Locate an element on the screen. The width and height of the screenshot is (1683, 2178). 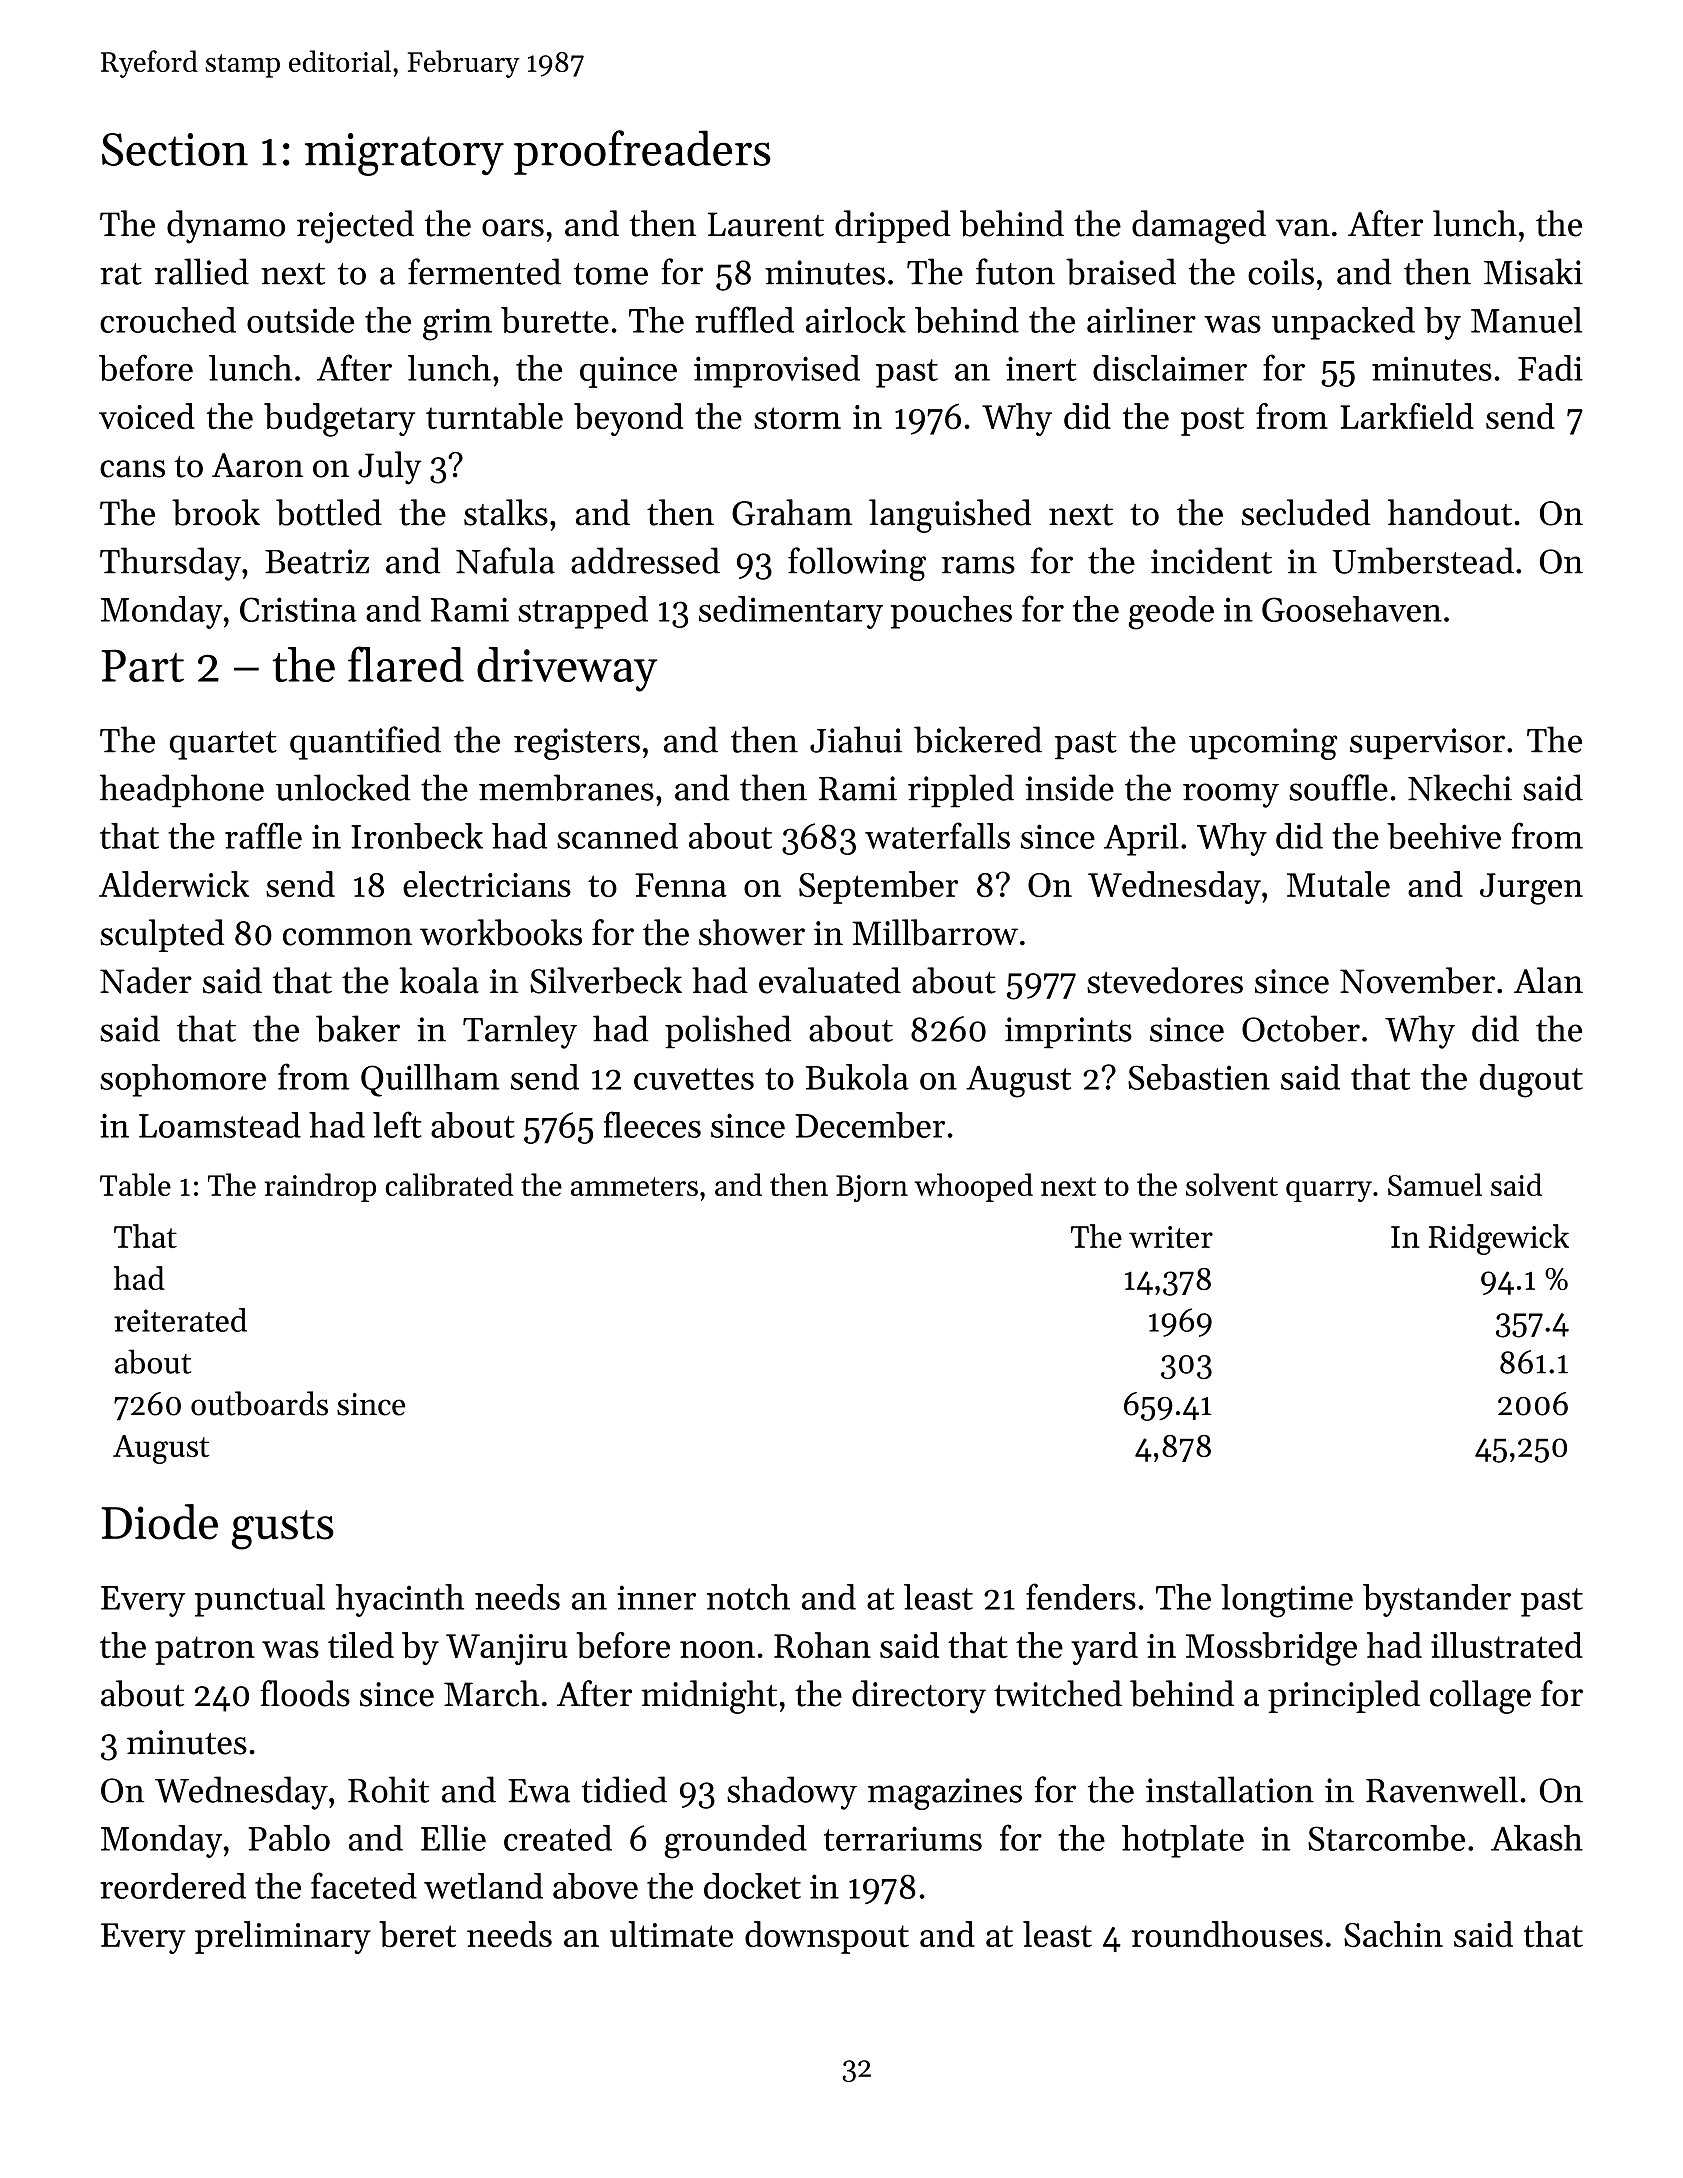
headphone is located at coordinates (182, 791).
